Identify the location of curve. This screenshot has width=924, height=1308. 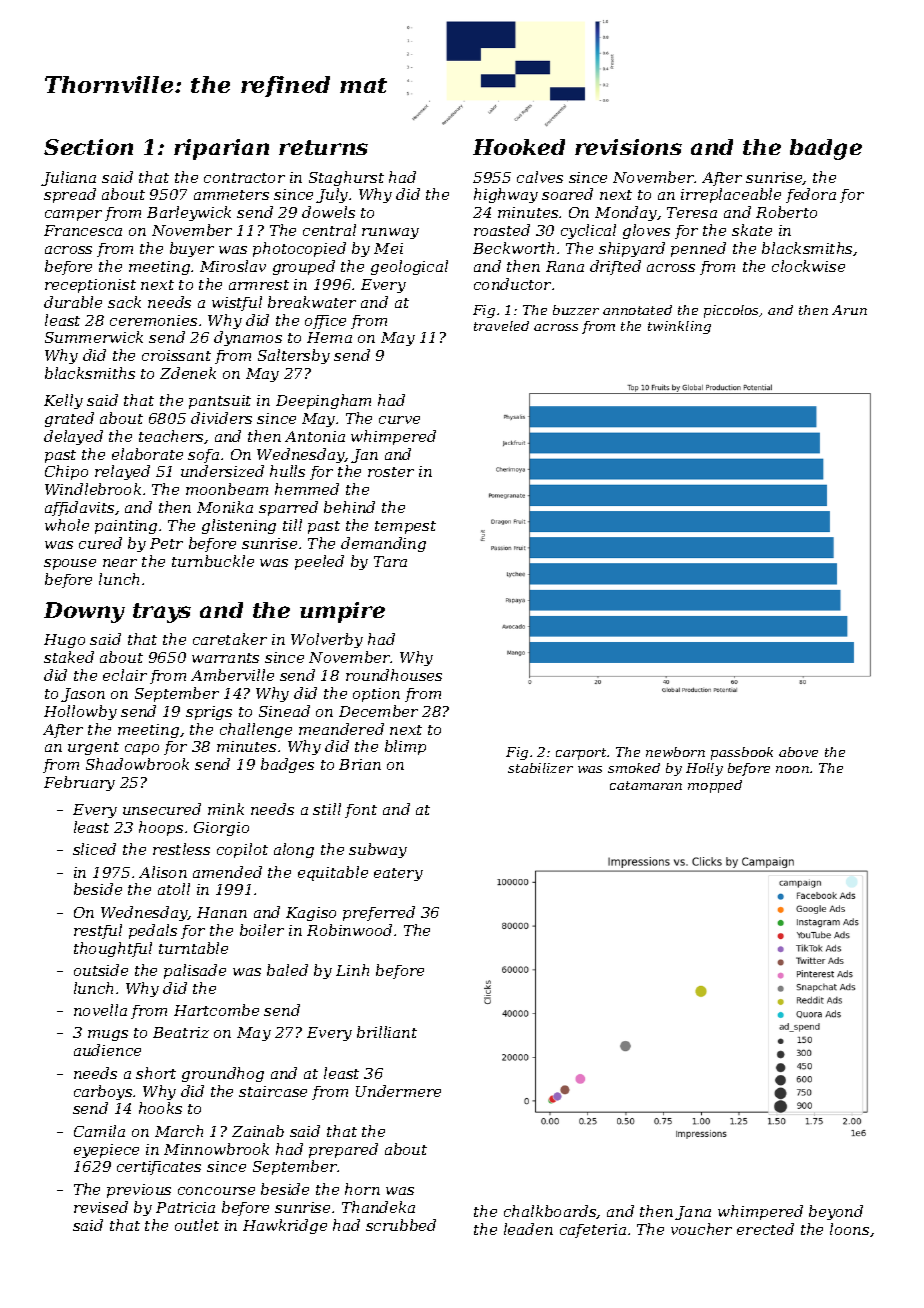
(399, 420).
